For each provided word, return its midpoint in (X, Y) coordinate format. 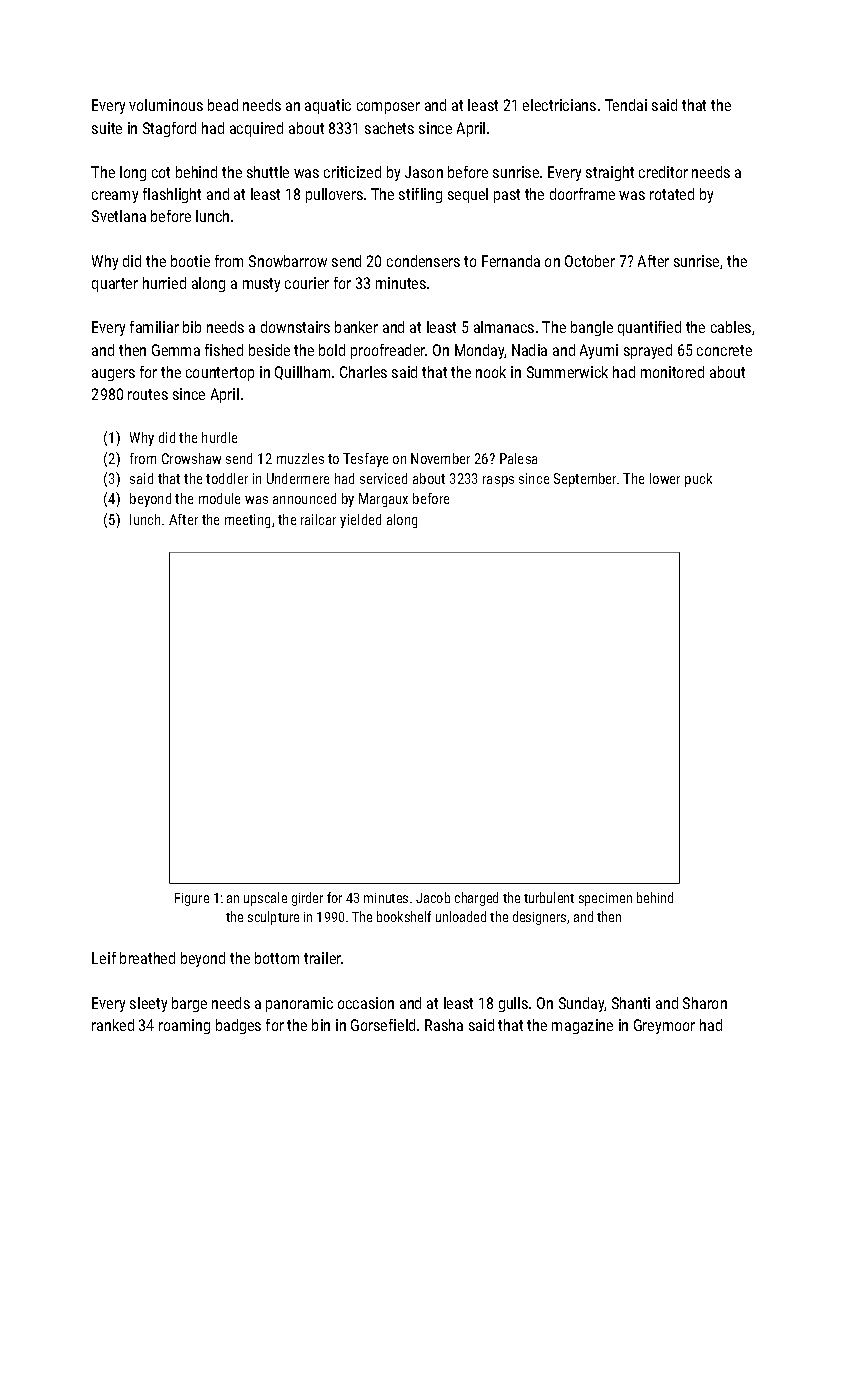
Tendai (626, 105)
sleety (148, 1004)
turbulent (549, 897)
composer (388, 108)
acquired (256, 129)
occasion (366, 1003)
